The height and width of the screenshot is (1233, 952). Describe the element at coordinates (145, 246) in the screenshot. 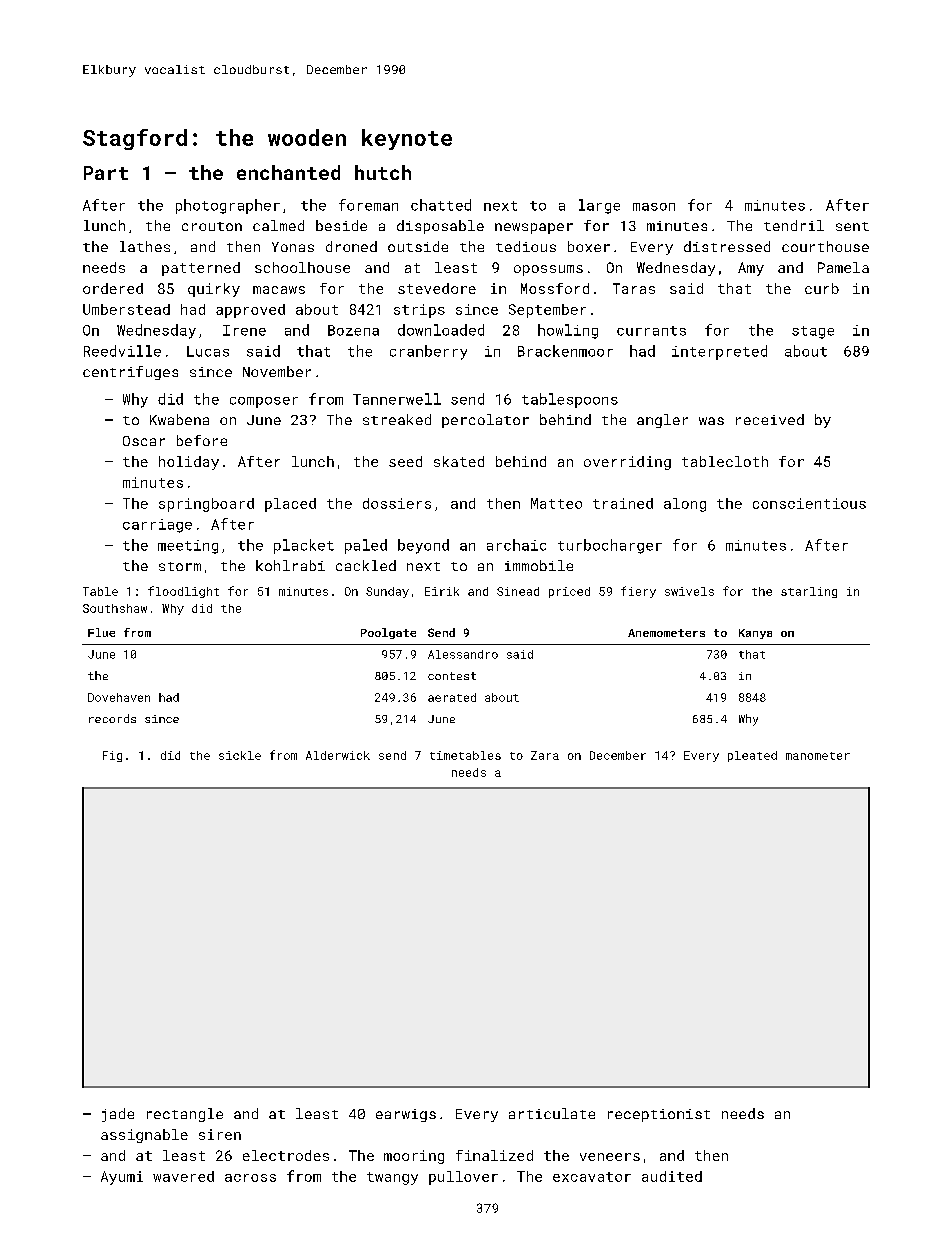

I see `lathes` at that location.
